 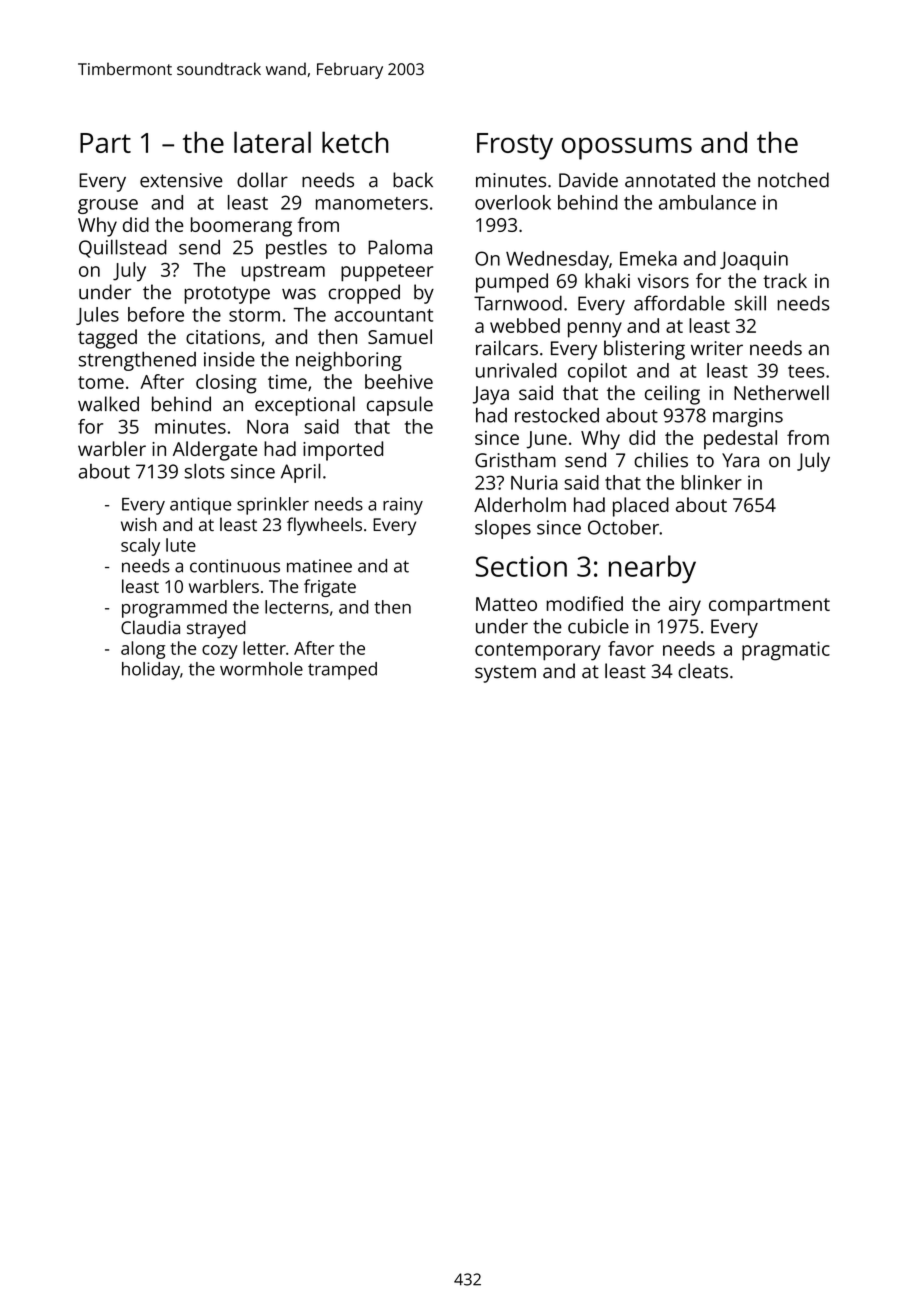 What do you see at coordinates (521, 566) in the screenshot?
I see `Section` at bounding box center [521, 566].
